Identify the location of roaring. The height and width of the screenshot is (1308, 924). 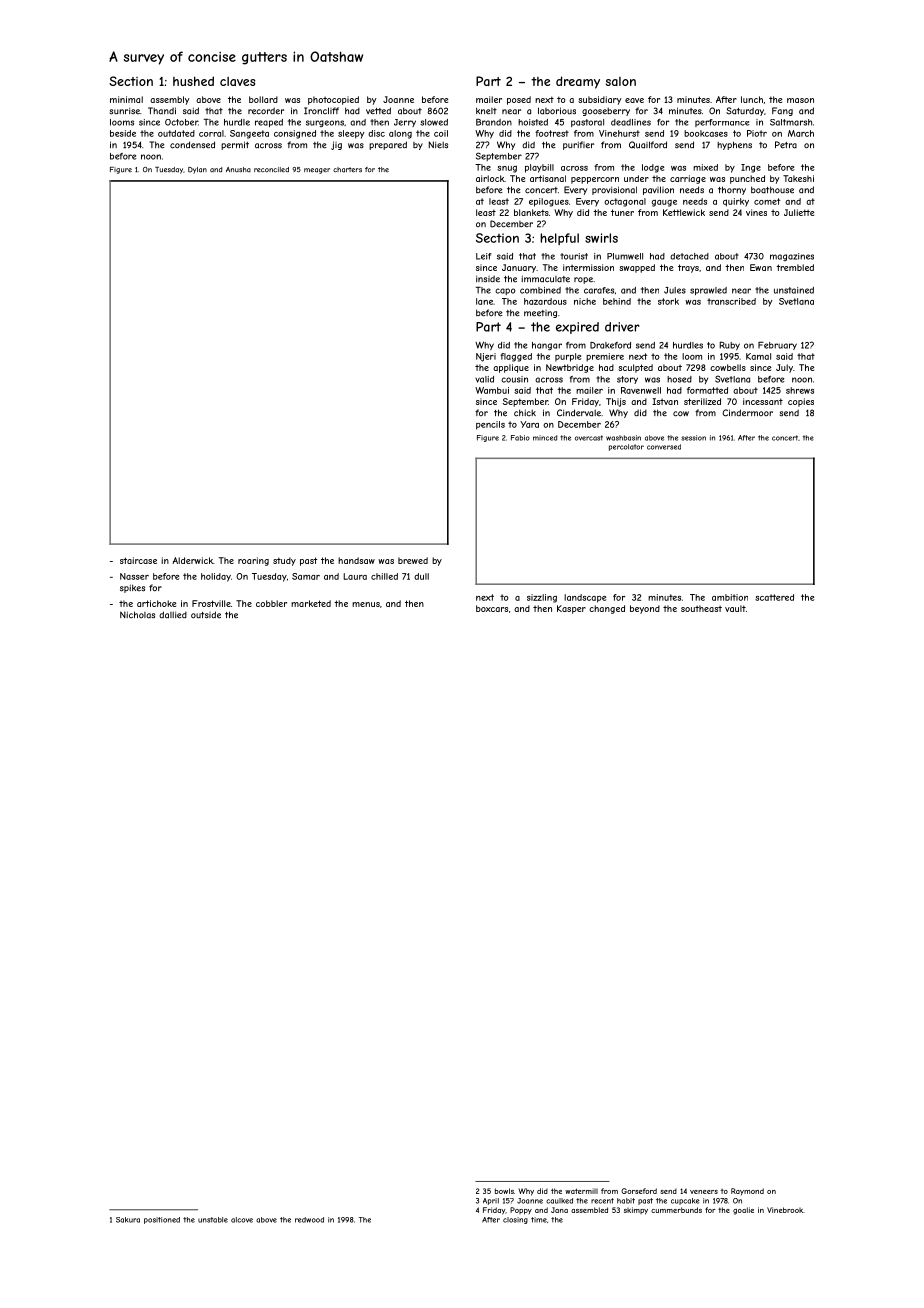
(253, 561).
